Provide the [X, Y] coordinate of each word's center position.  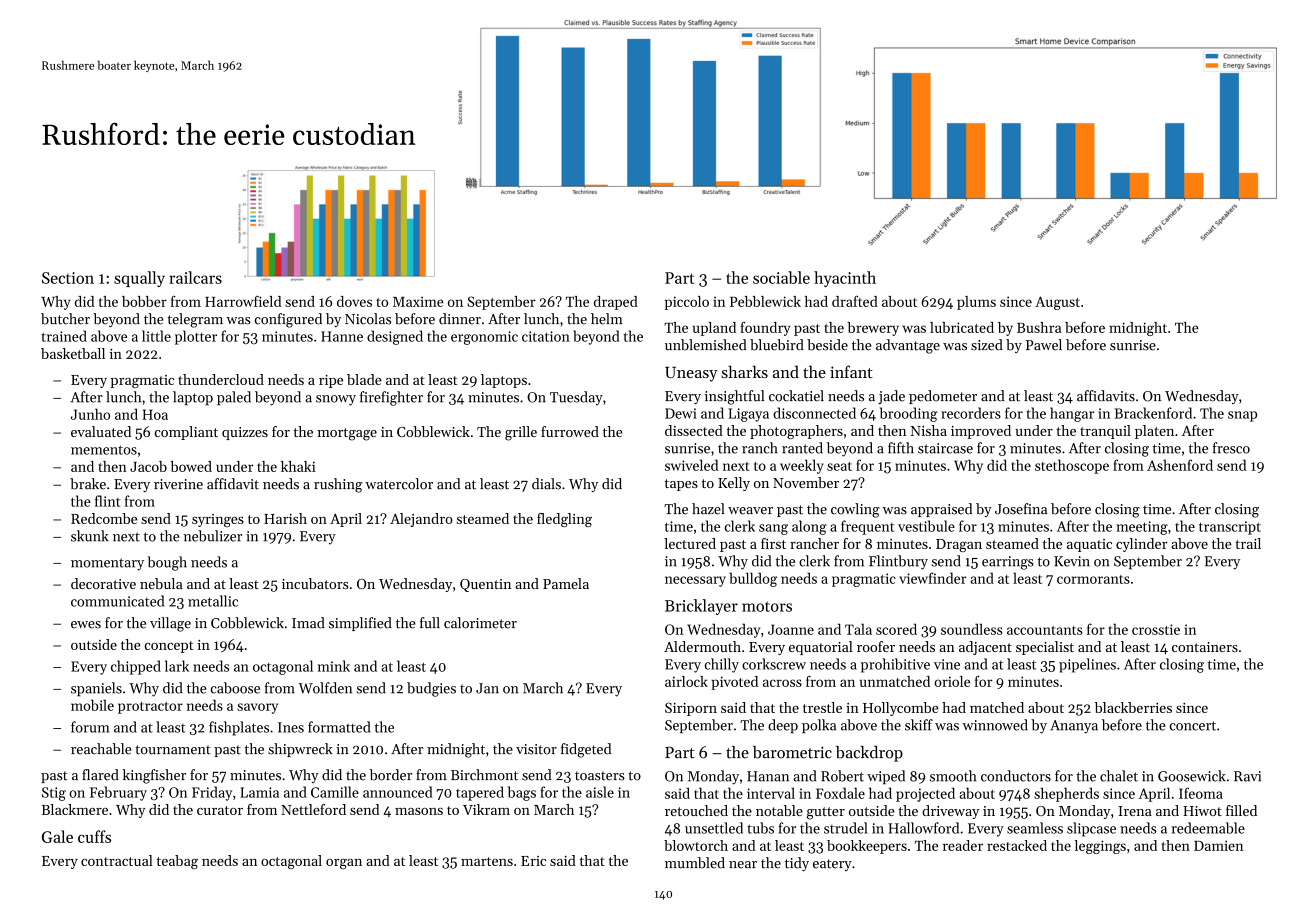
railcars [195, 277]
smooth [953, 776]
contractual [117, 860]
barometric [792, 752]
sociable [781, 277]
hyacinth [845, 279]
